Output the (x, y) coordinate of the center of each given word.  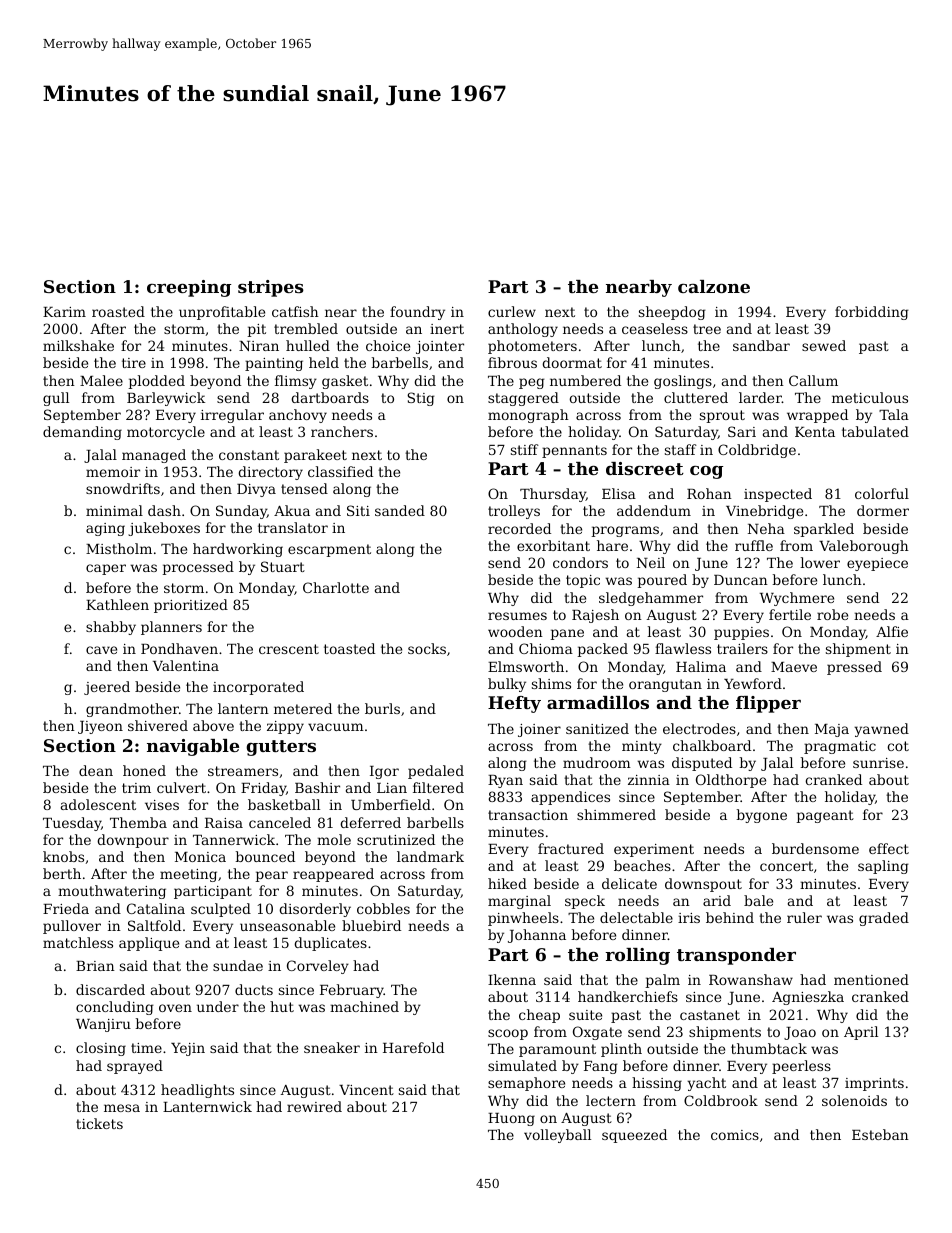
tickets (99, 1123)
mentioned (871, 979)
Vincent (366, 1090)
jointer (440, 347)
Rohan (709, 493)
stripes (271, 288)
